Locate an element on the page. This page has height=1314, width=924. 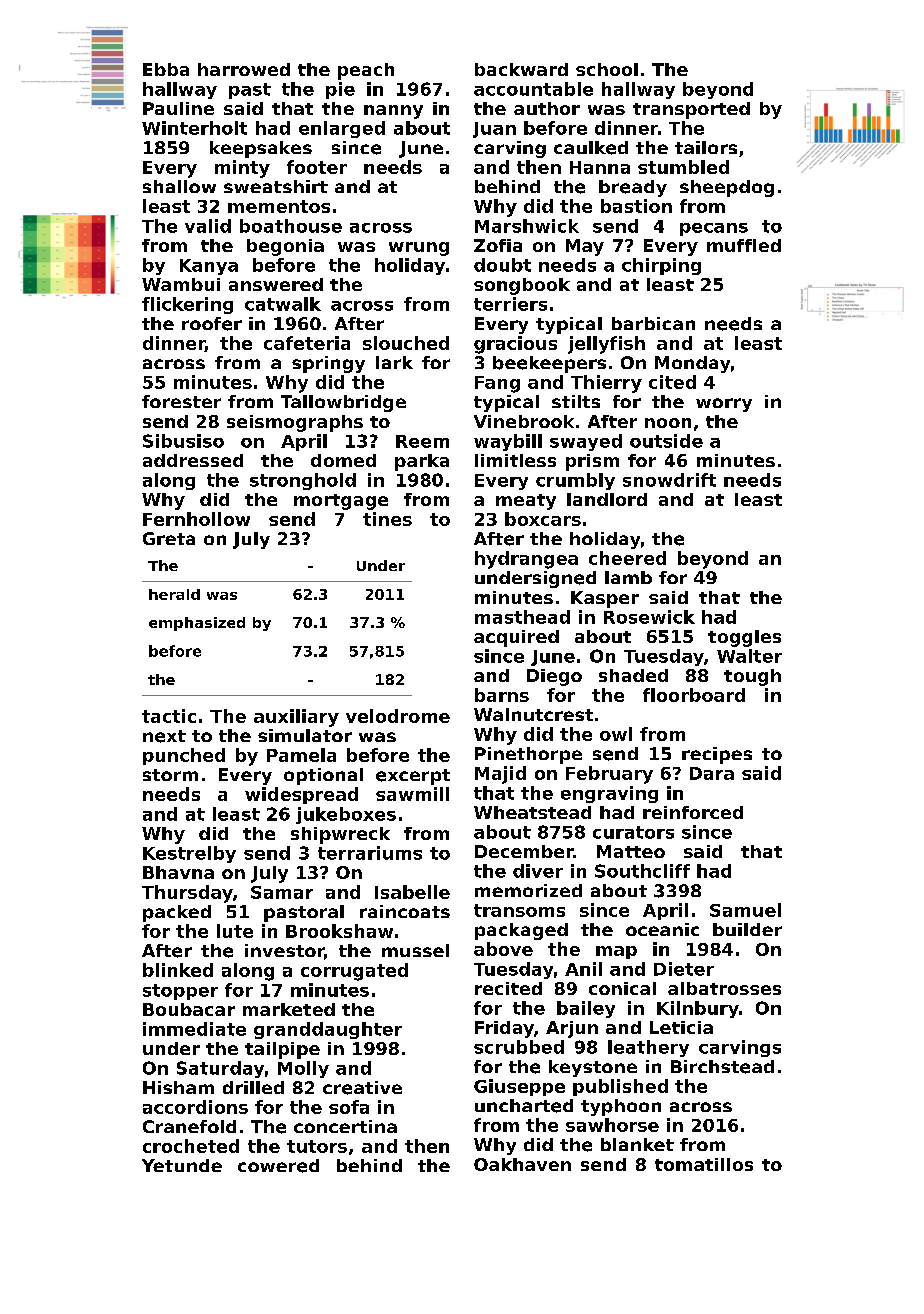
tutors is located at coordinates (317, 1146).
